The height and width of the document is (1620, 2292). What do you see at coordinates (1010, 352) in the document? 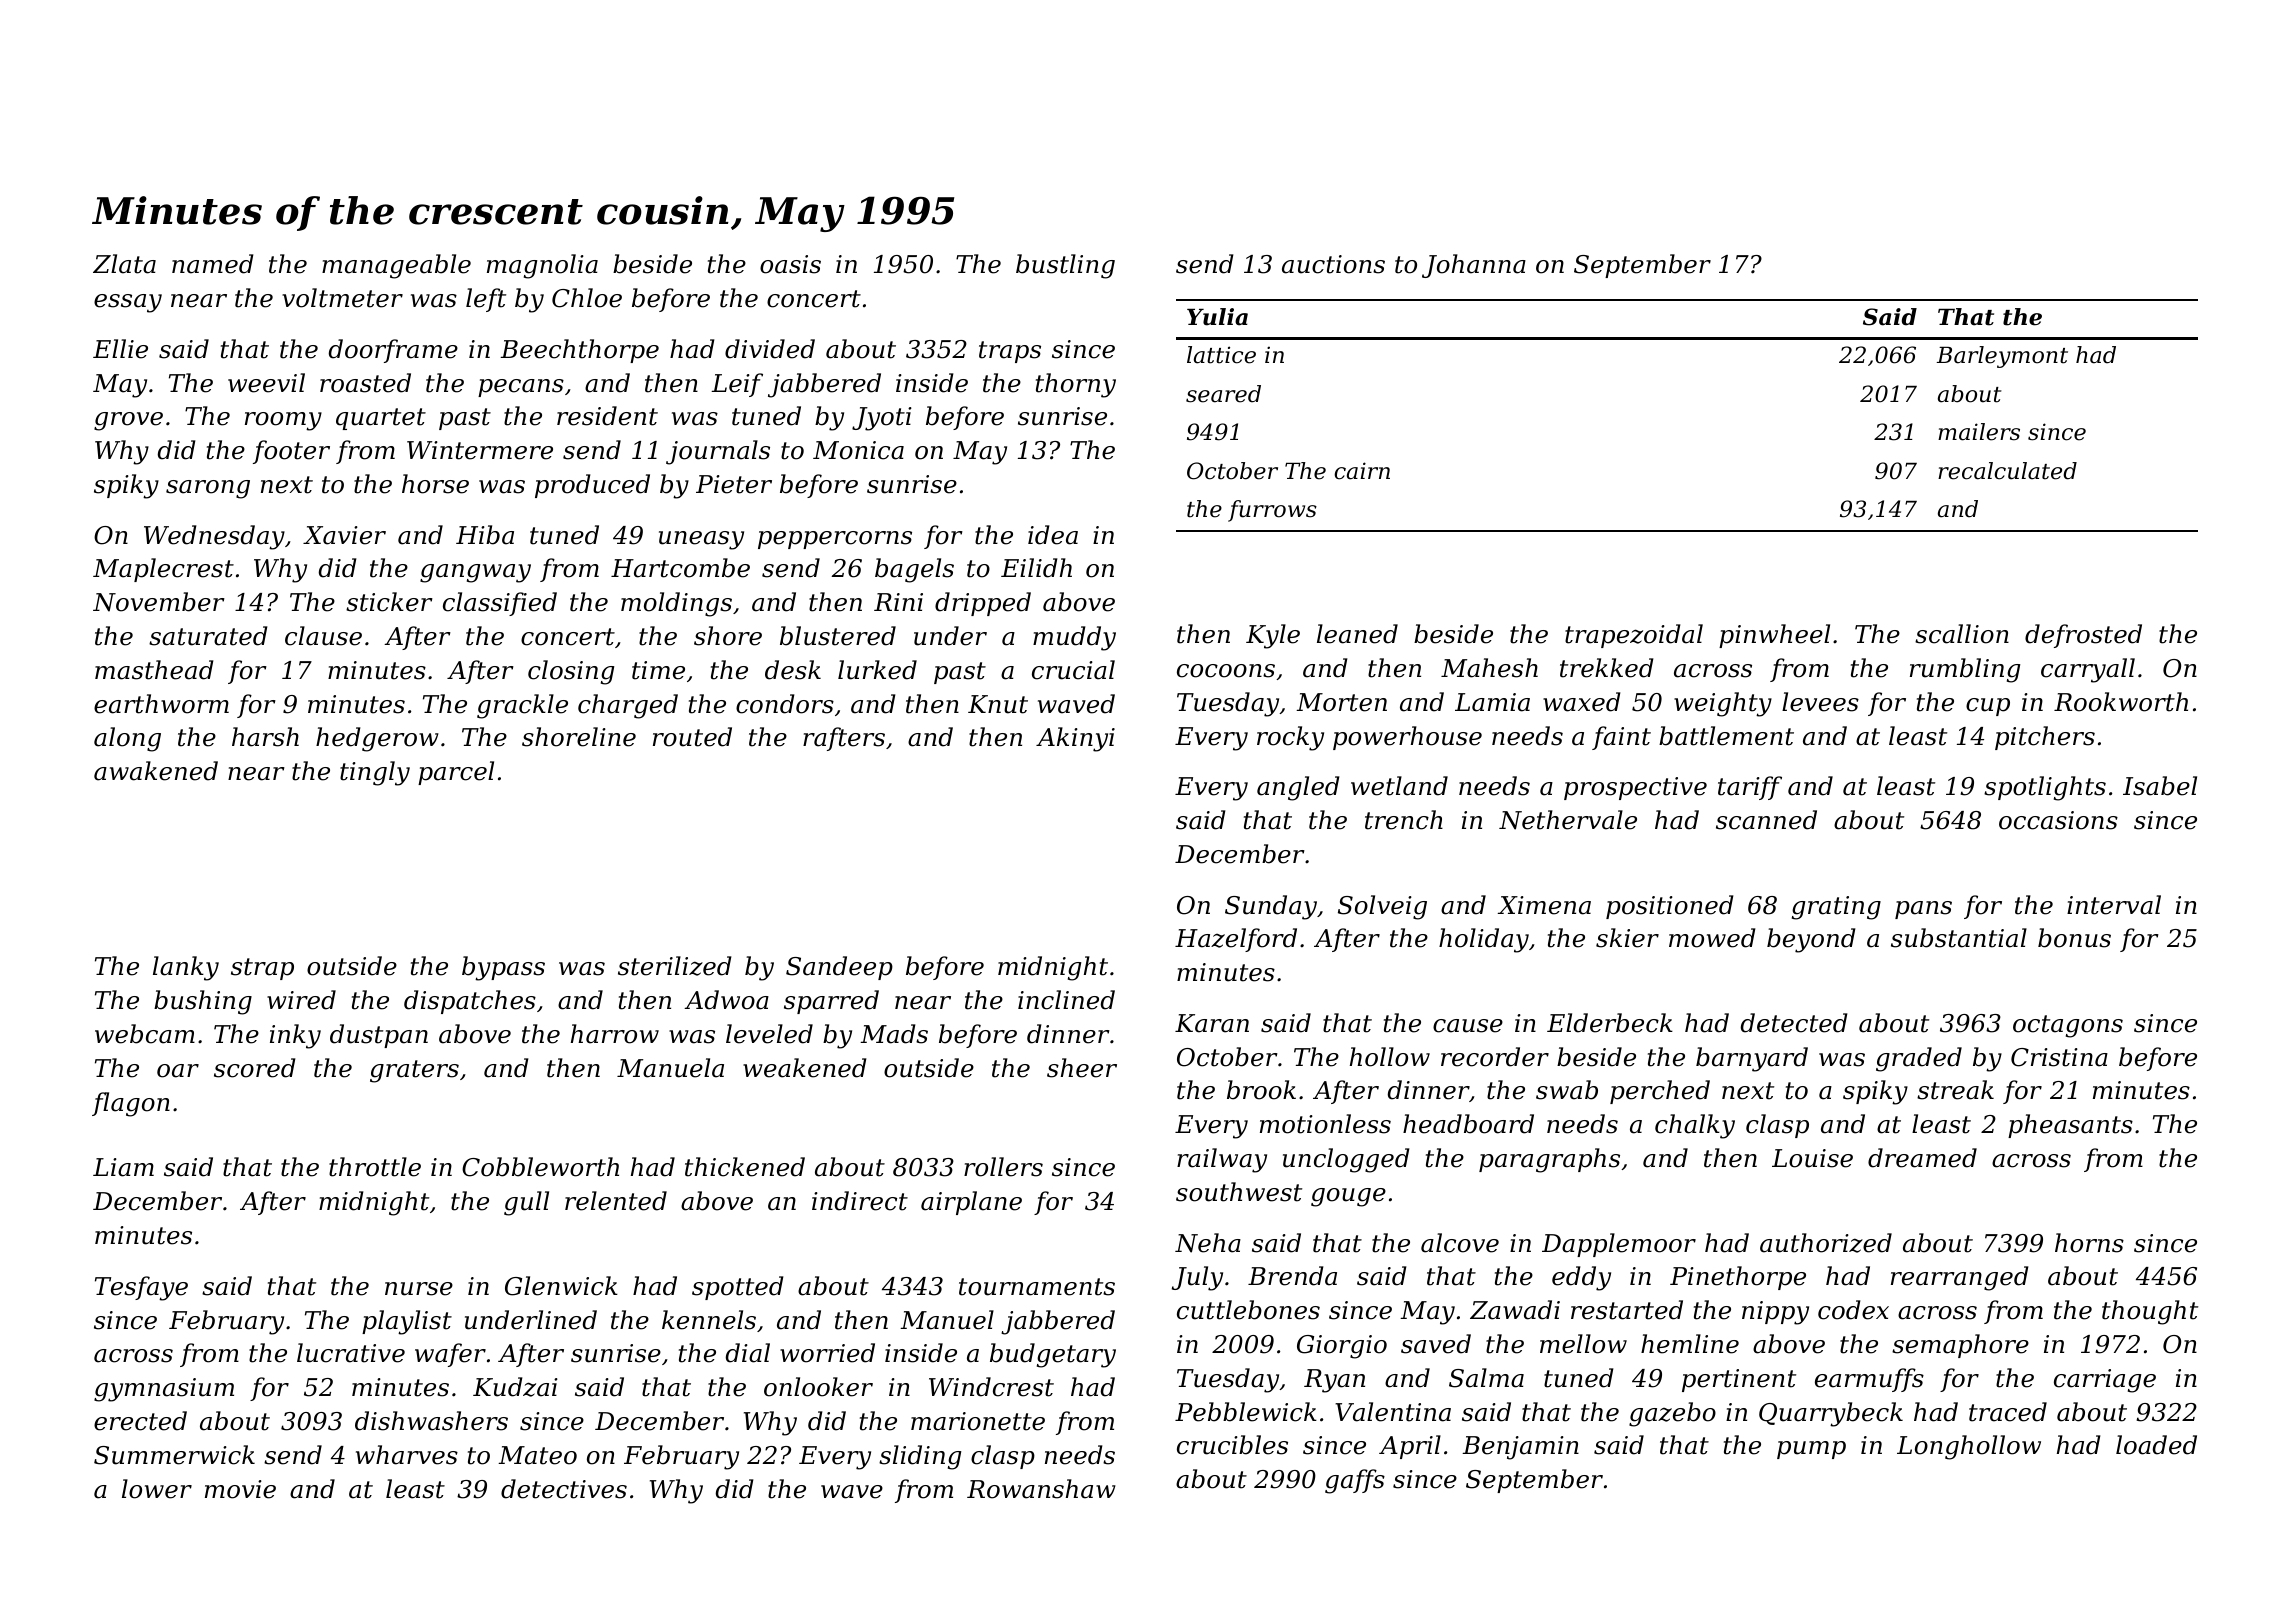
I see `traps` at bounding box center [1010, 352].
